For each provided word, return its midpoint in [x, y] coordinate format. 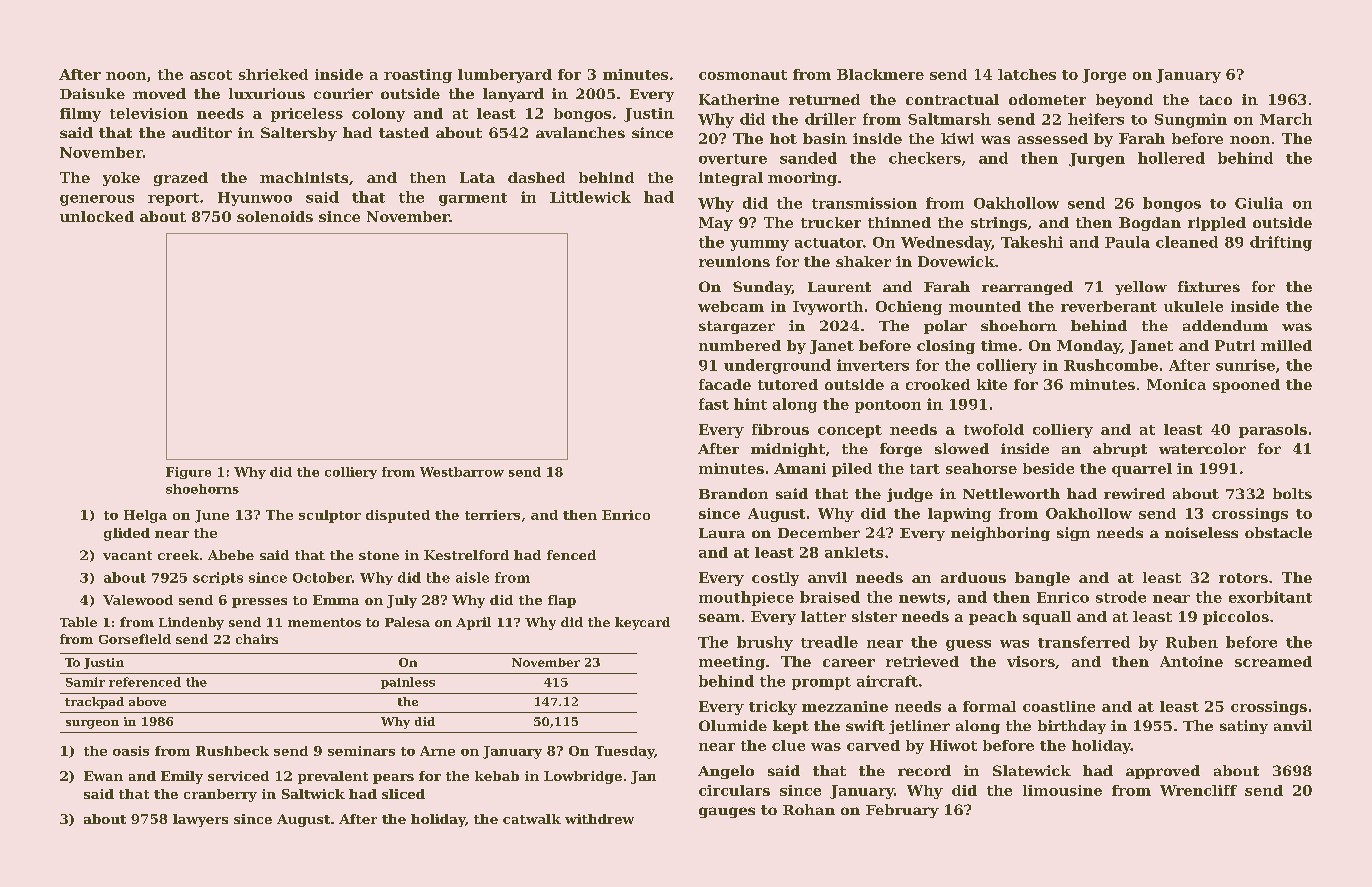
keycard [642, 623]
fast [714, 404]
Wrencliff [1198, 790]
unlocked [97, 216]
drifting [1281, 243]
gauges [727, 812]
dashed [536, 177]
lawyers [200, 820]
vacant [127, 555]
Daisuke [92, 93]
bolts [1292, 493]
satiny [1244, 727]
